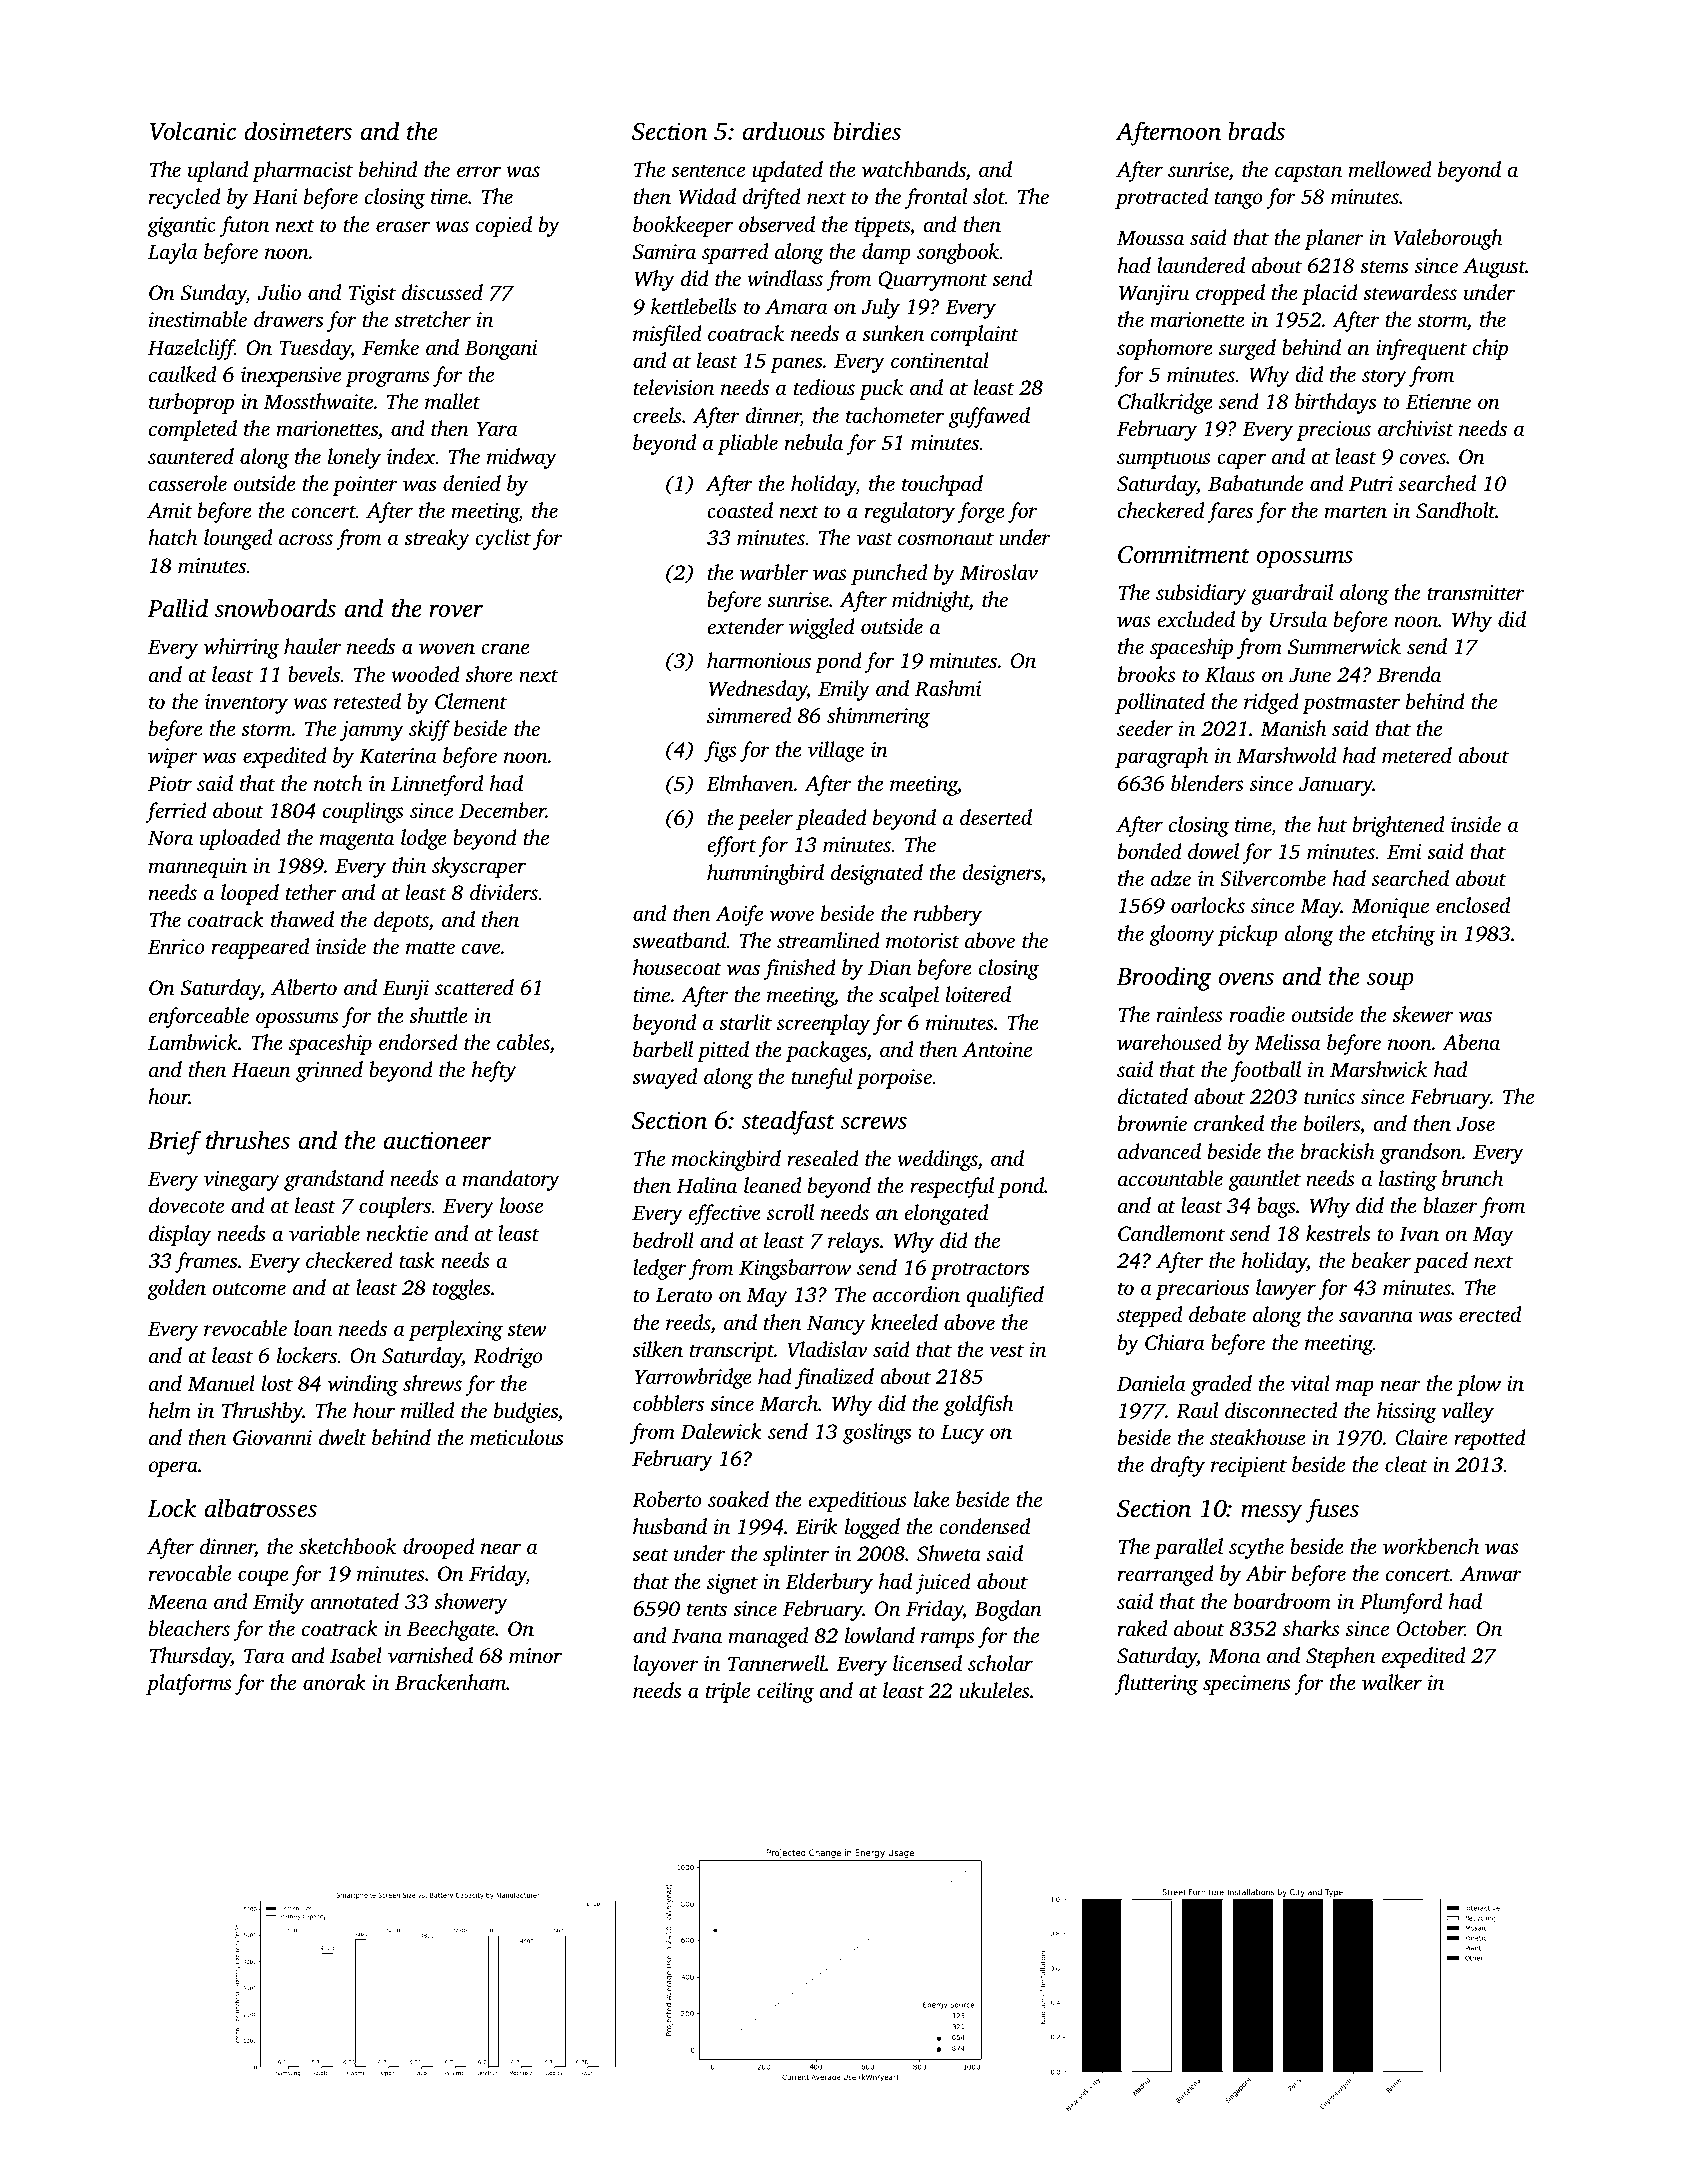 The height and width of the screenshot is (2178, 1683). What do you see at coordinates (437, 785) in the screenshot?
I see `Linnetford` at bounding box center [437, 785].
